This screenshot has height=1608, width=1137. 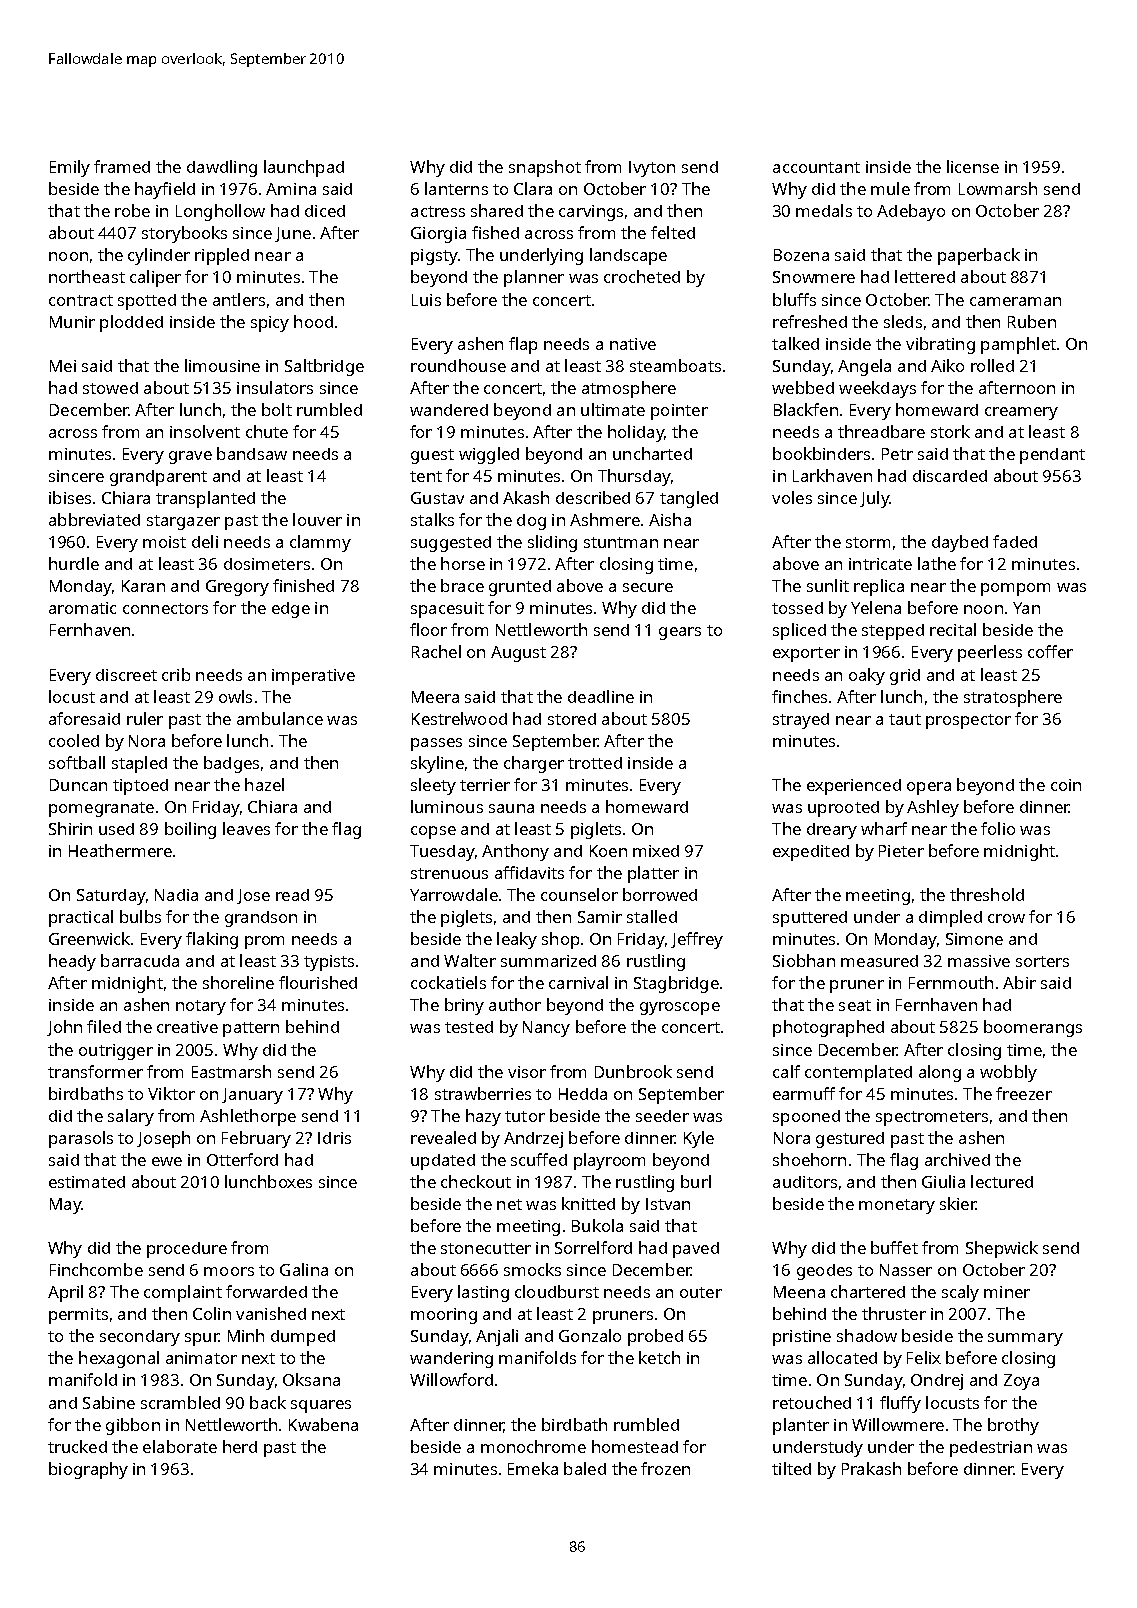 What do you see at coordinates (791, 1468) in the screenshot?
I see `tilted` at bounding box center [791, 1468].
